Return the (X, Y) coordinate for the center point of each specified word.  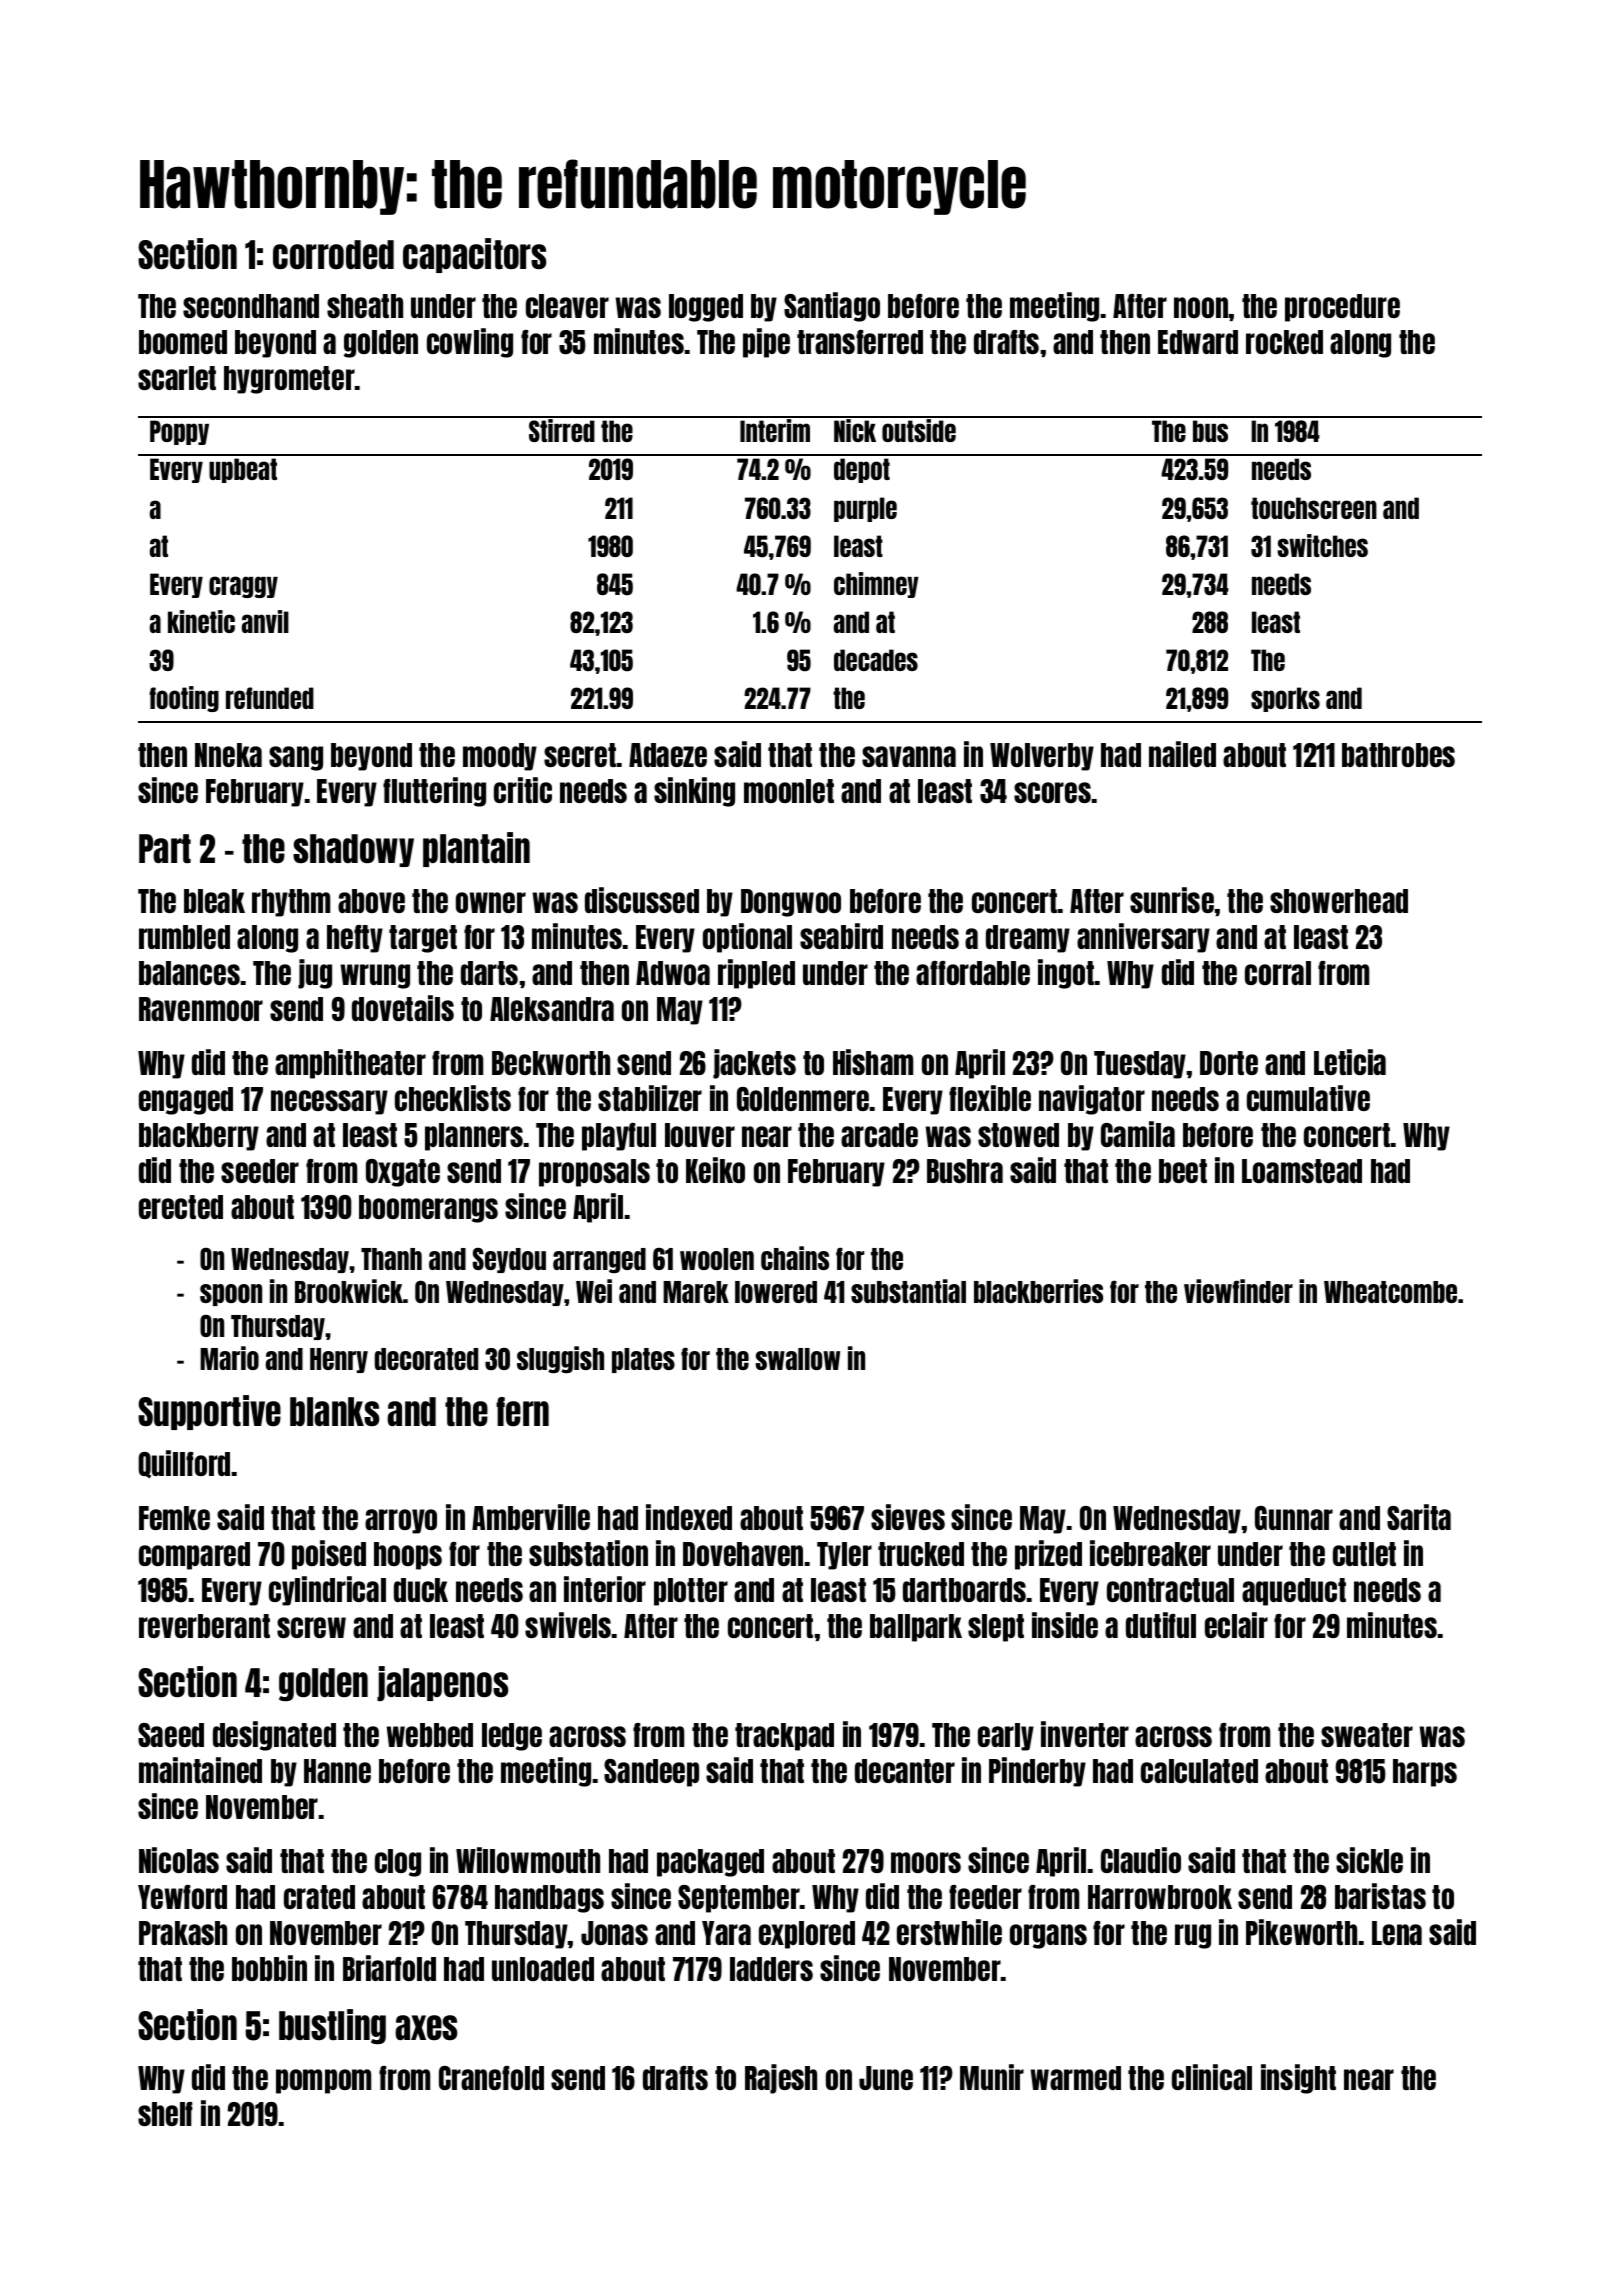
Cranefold (491, 2078)
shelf (165, 2114)
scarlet (177, 378)
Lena (1397, 1933)
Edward (1198, 342)
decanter (905, 1771)
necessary (329, 1102)
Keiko (715, 1170)
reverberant (204, 1626)
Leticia (1350, 1062)
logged (706, 308)
